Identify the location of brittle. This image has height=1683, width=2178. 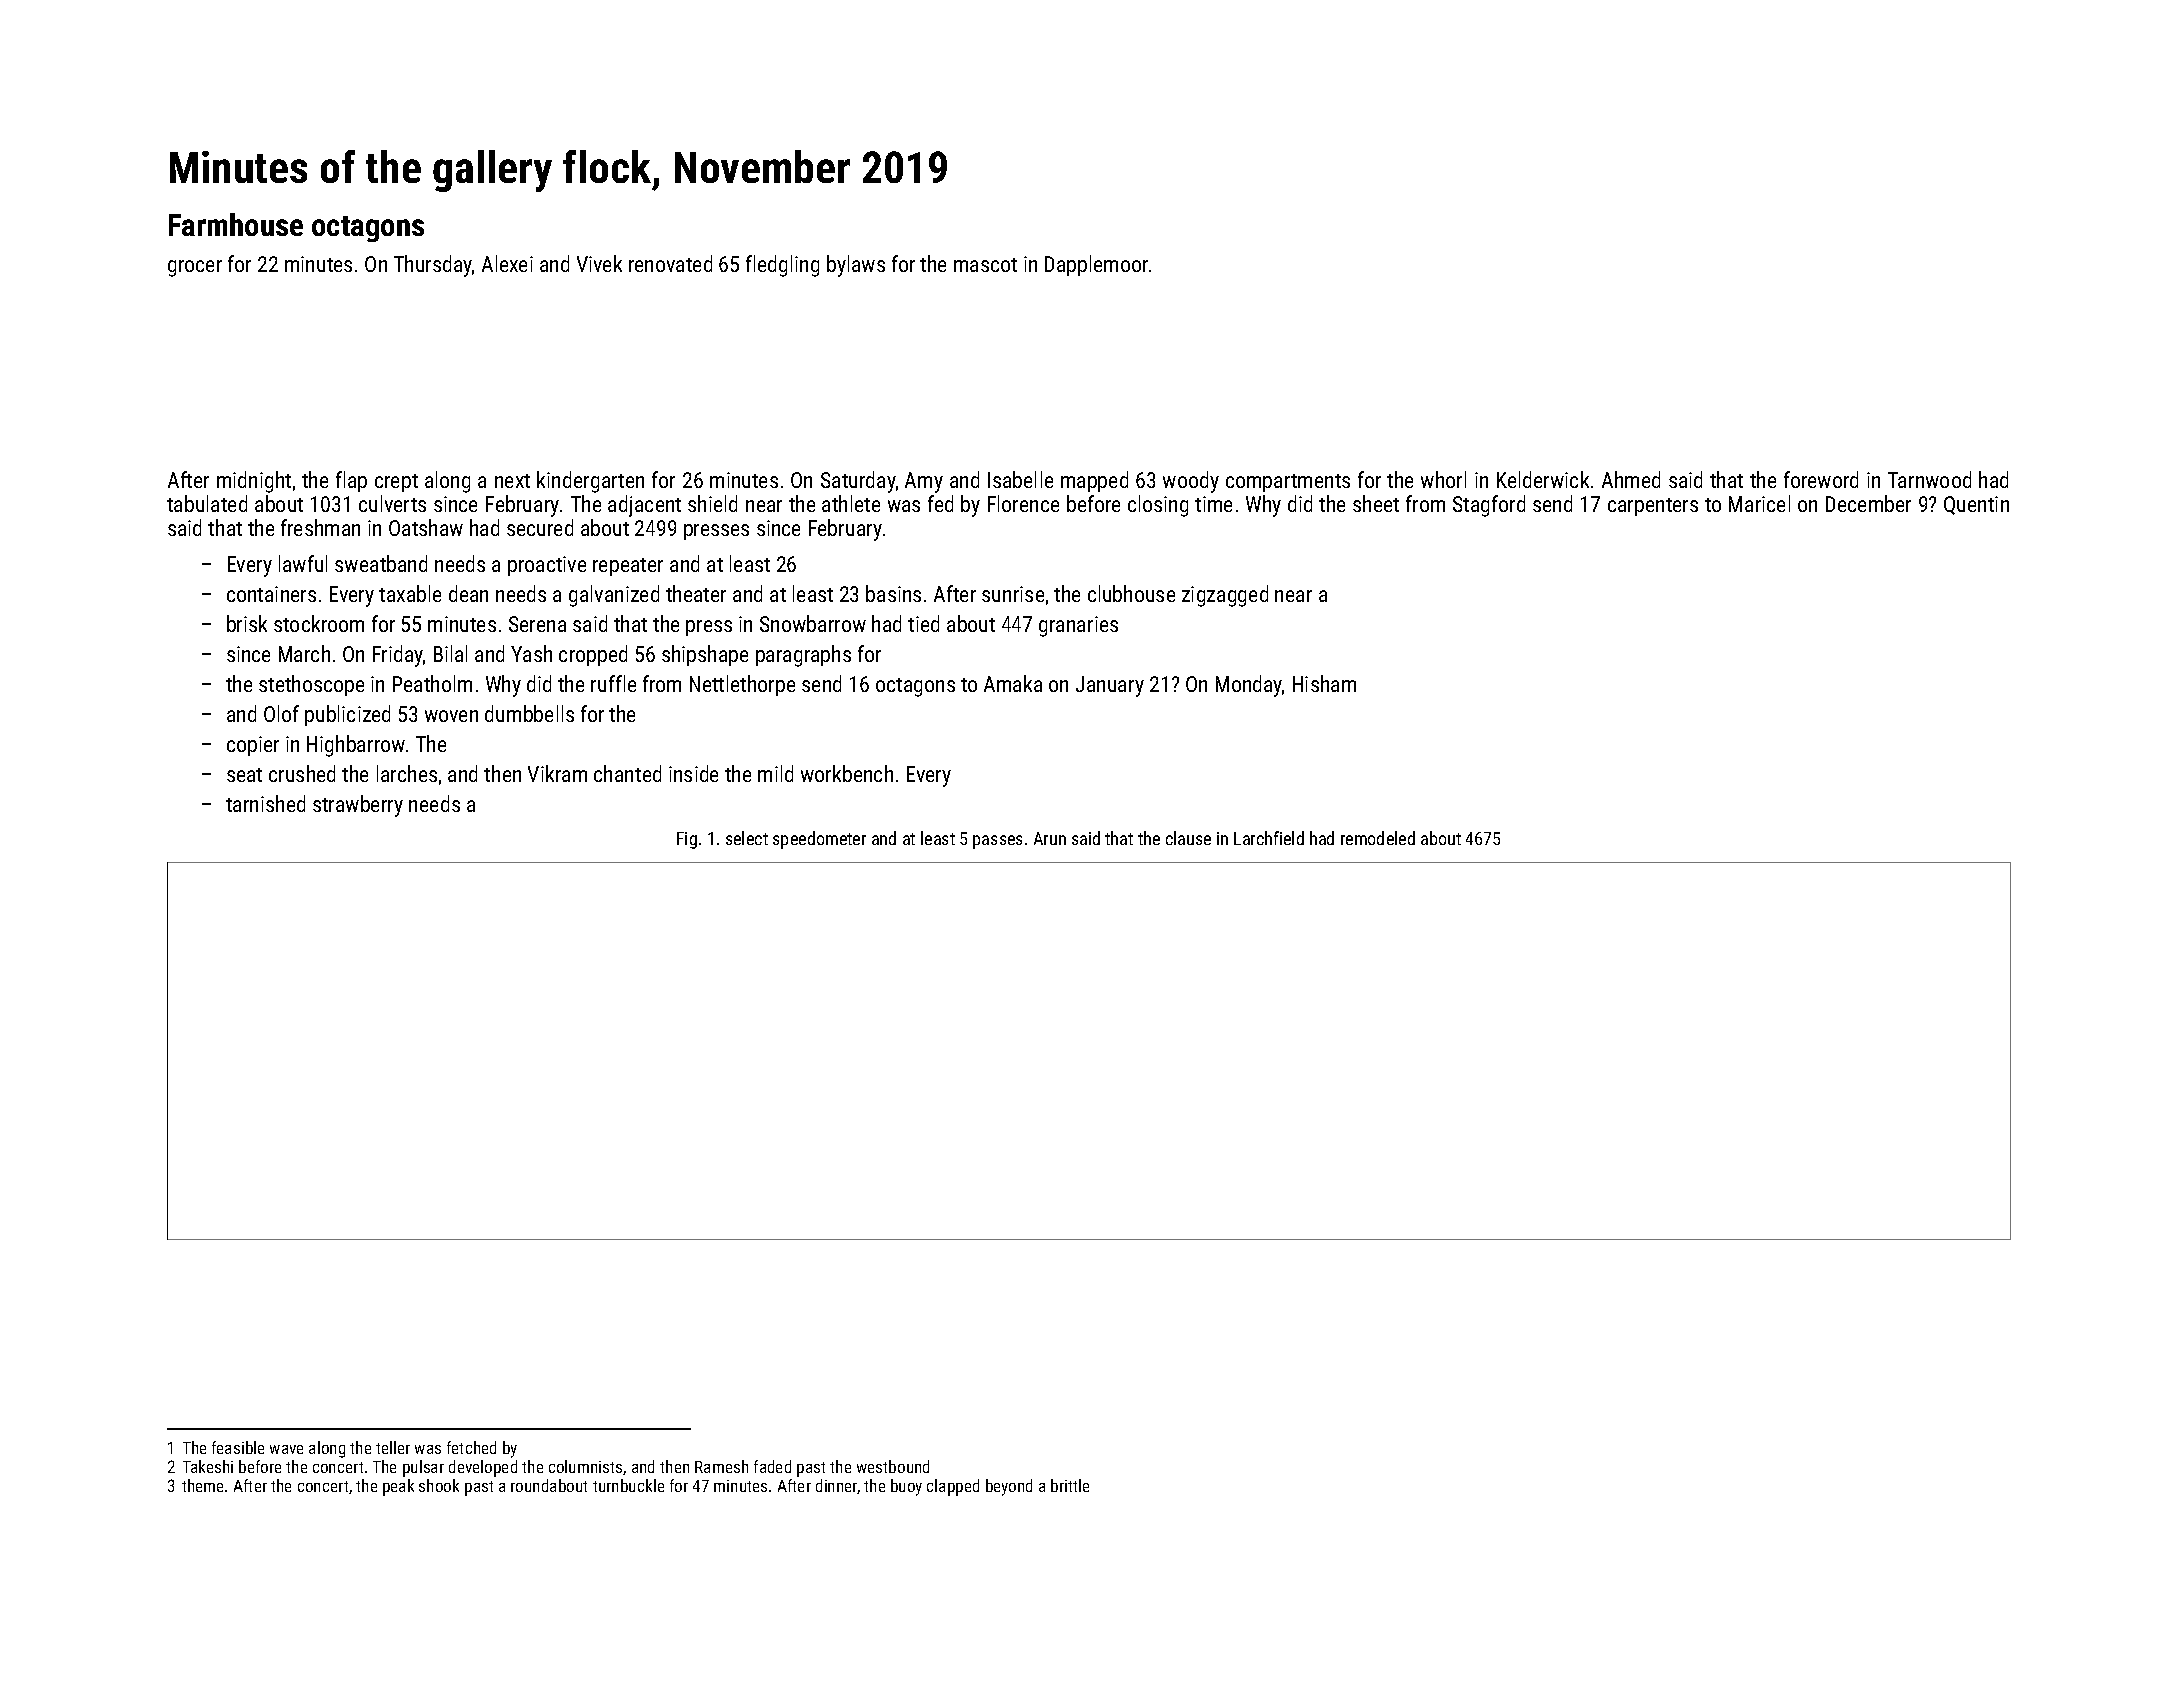
(1070, 1485).
